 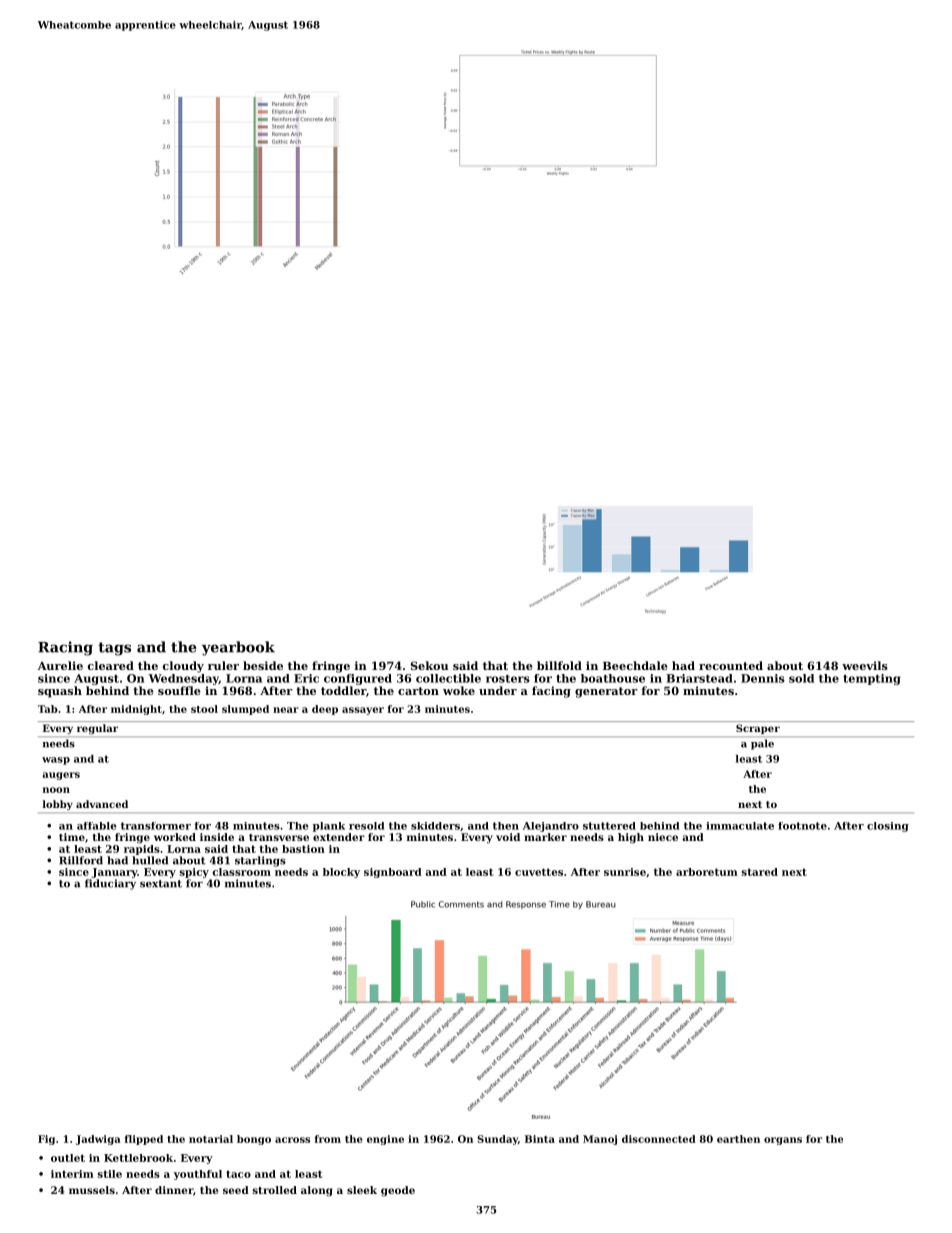 What do you see at coordinates (198, 1175) in the screenshot?
I see `youthful` at bounding box center [198, 1175].
